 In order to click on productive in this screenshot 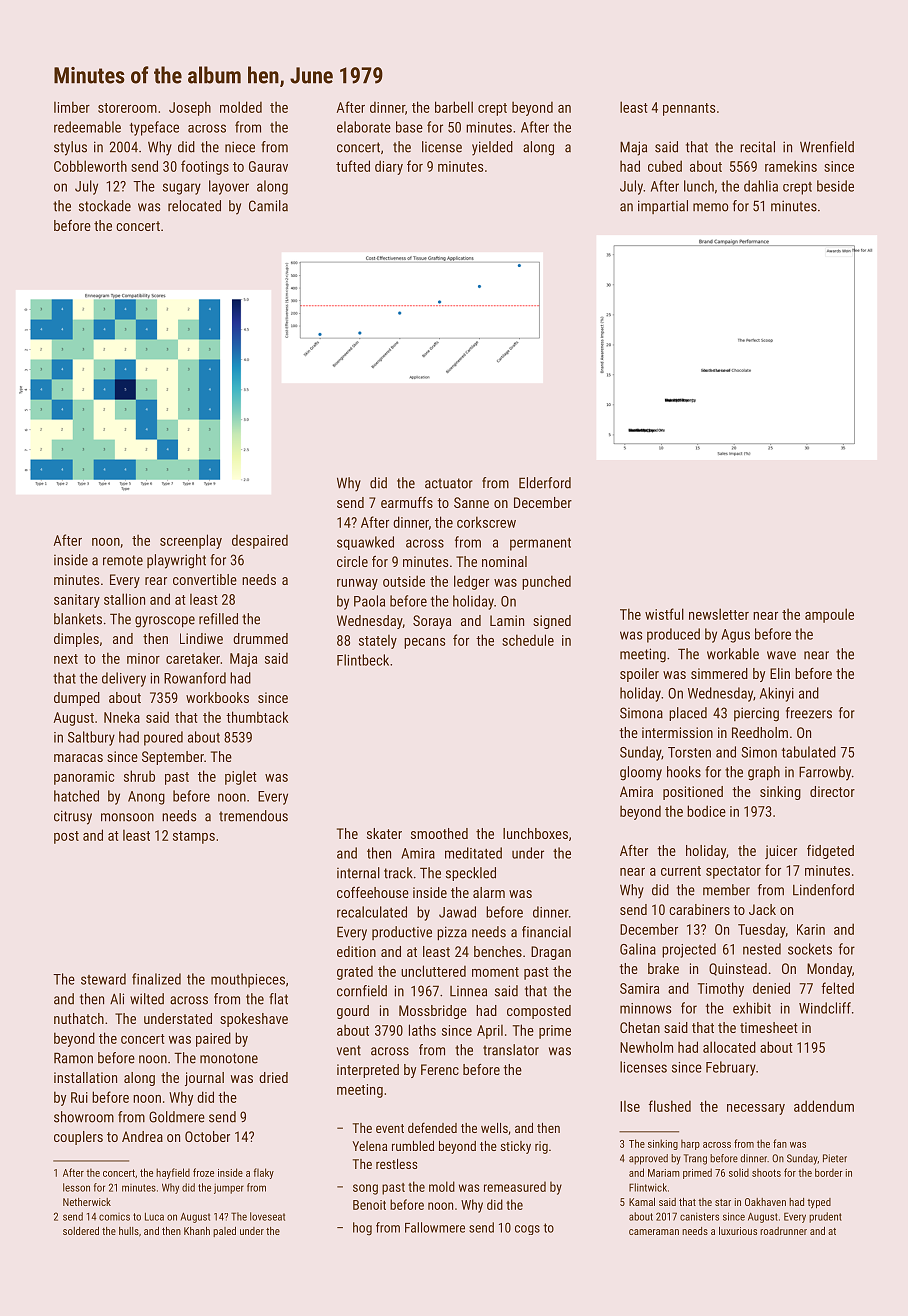, I will do `click(402, 933)`.
